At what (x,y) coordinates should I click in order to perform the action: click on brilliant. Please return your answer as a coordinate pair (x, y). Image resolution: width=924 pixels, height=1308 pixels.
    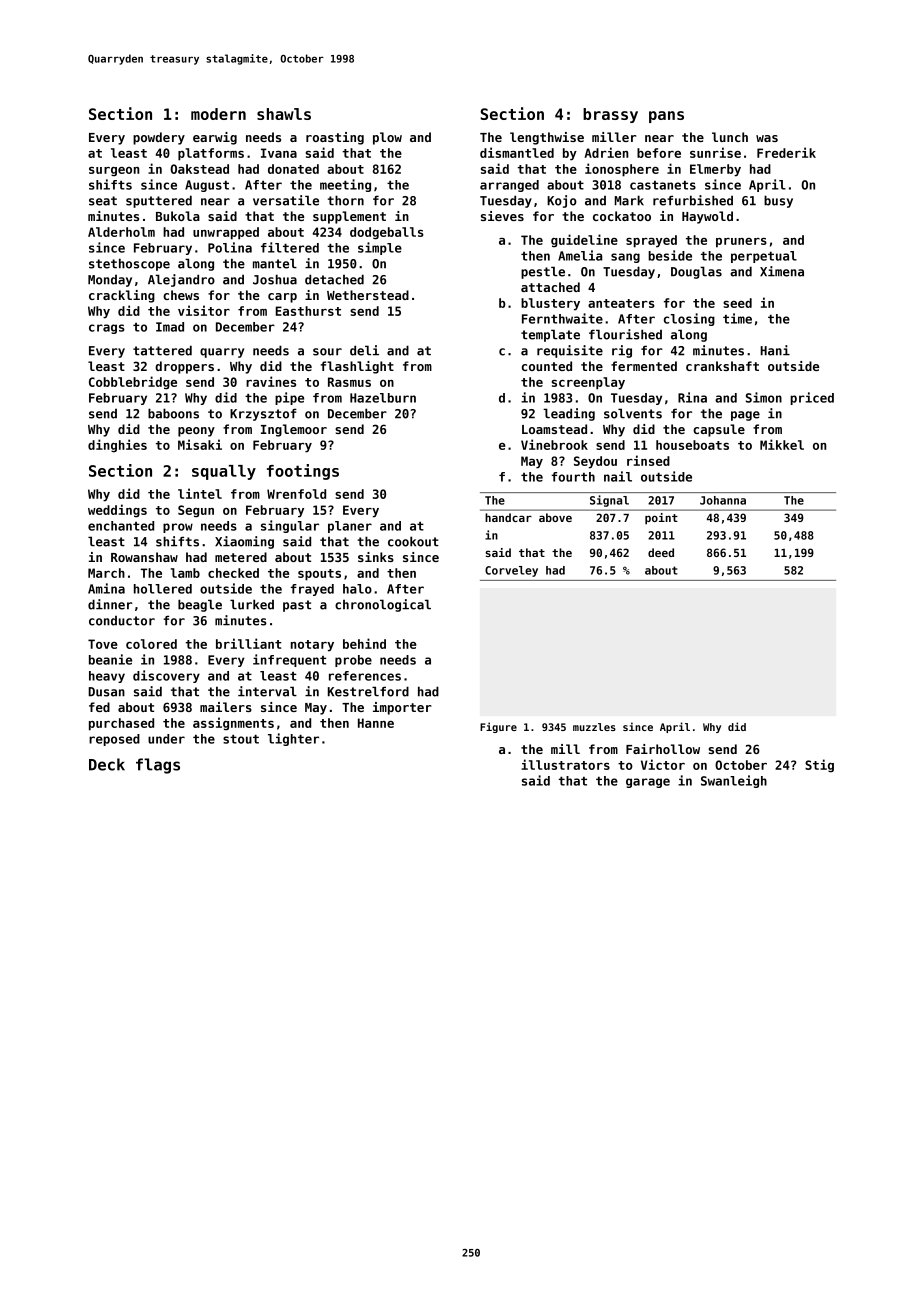
    Looking at the image, I should click on (249, 643).
